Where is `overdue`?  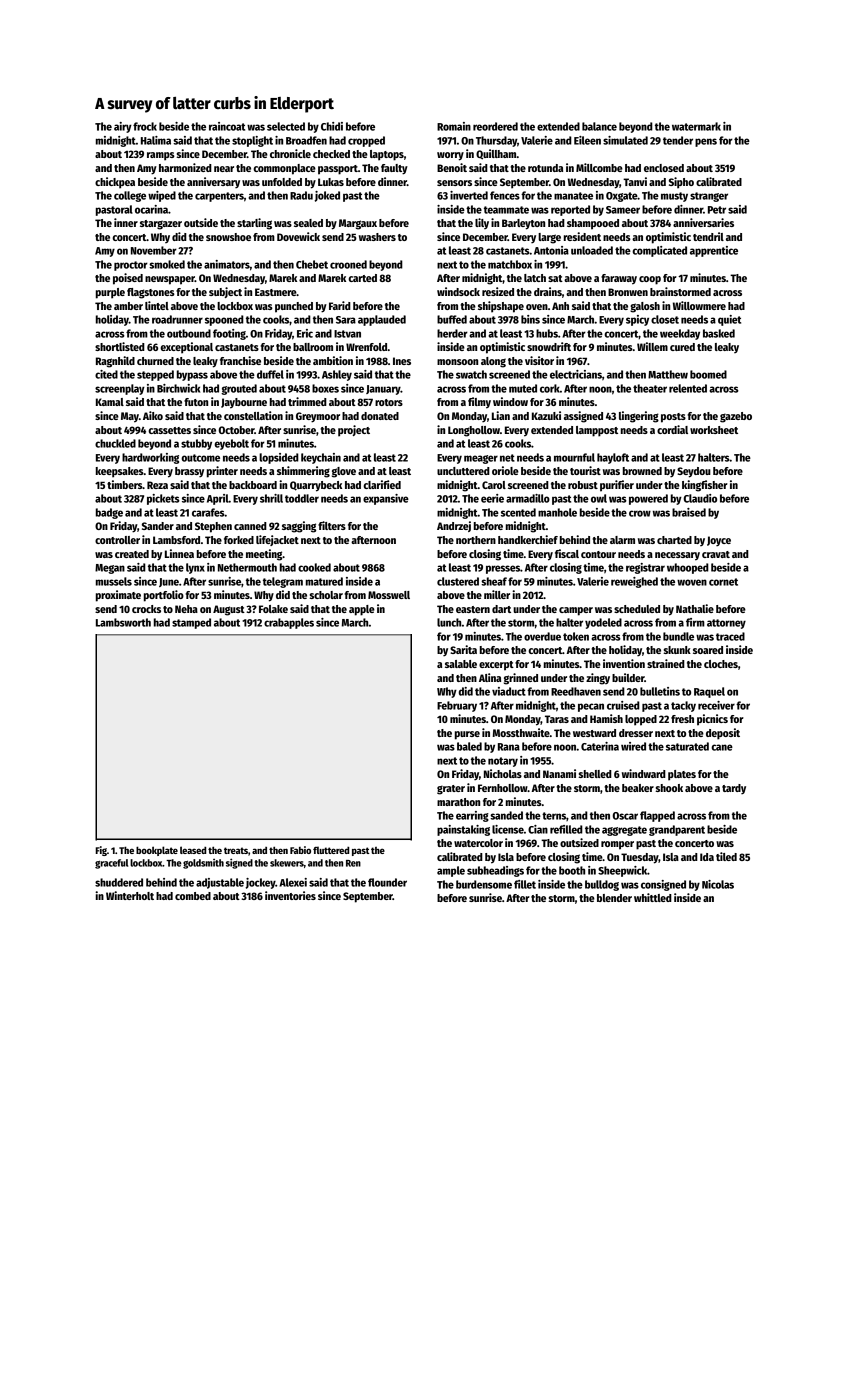 overdue is located at coordinates (542, 636).
